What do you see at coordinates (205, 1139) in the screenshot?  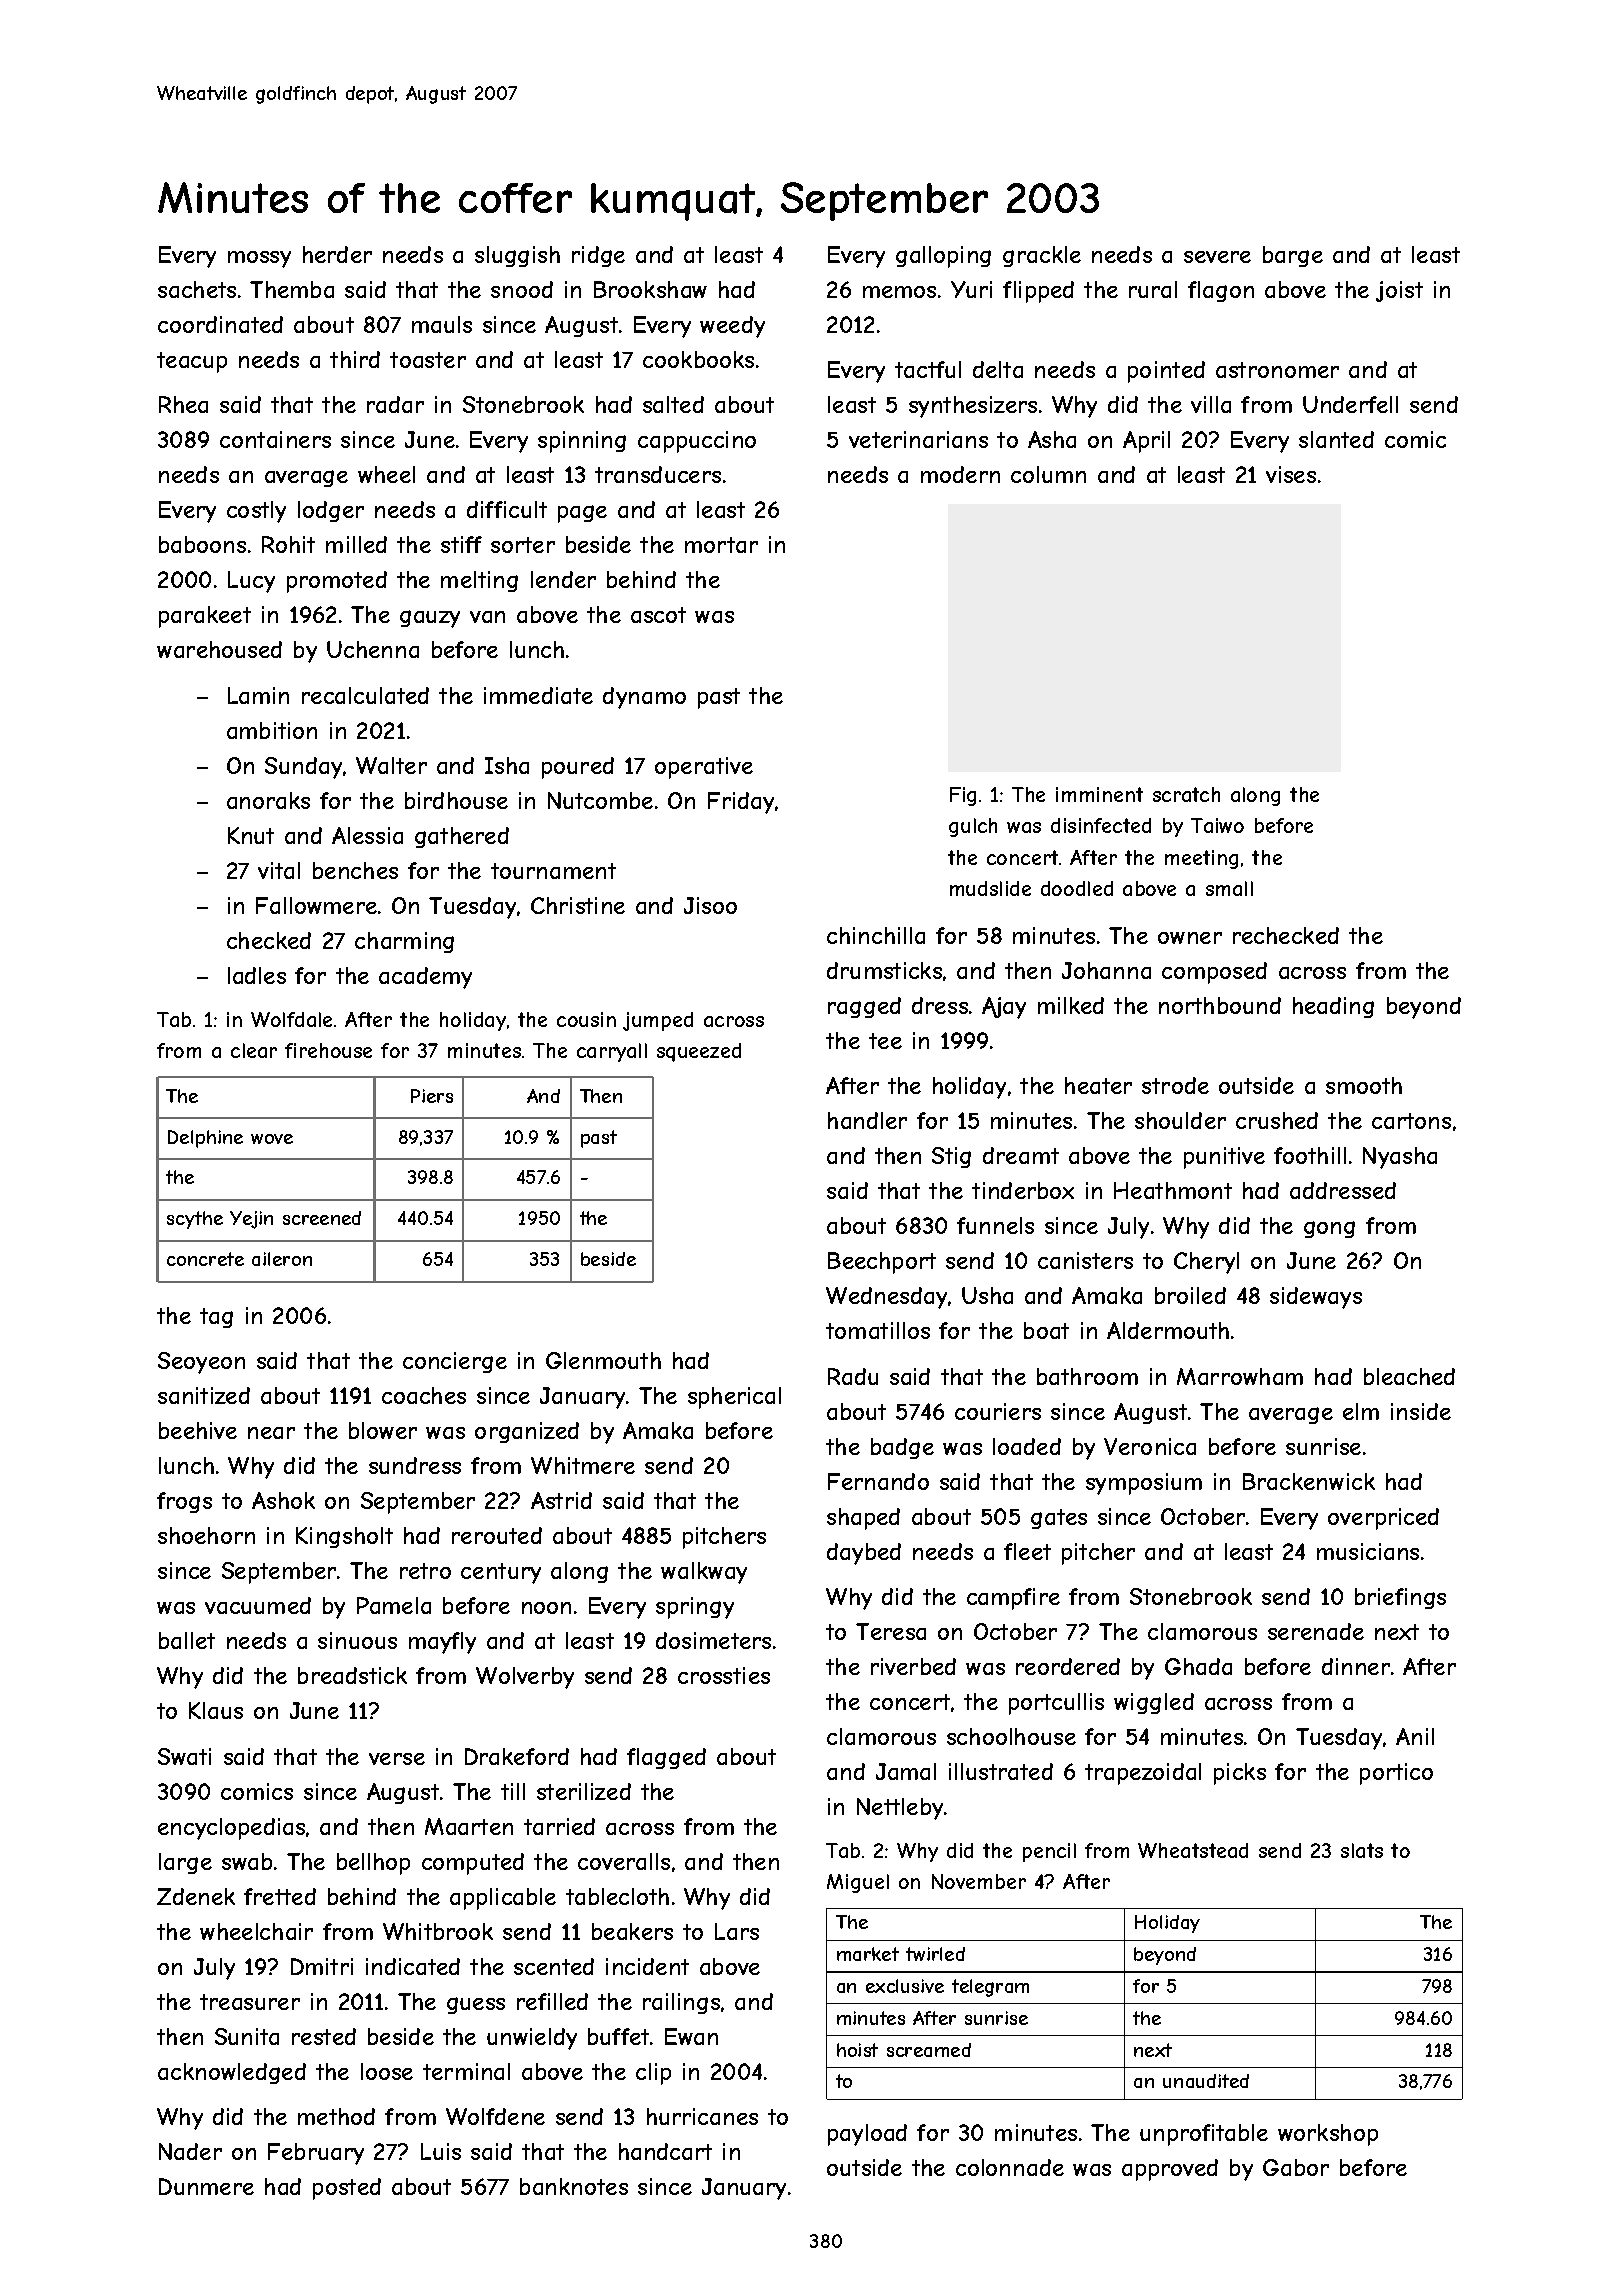 I see `Delphine` at bounding box center [205, 1139].
